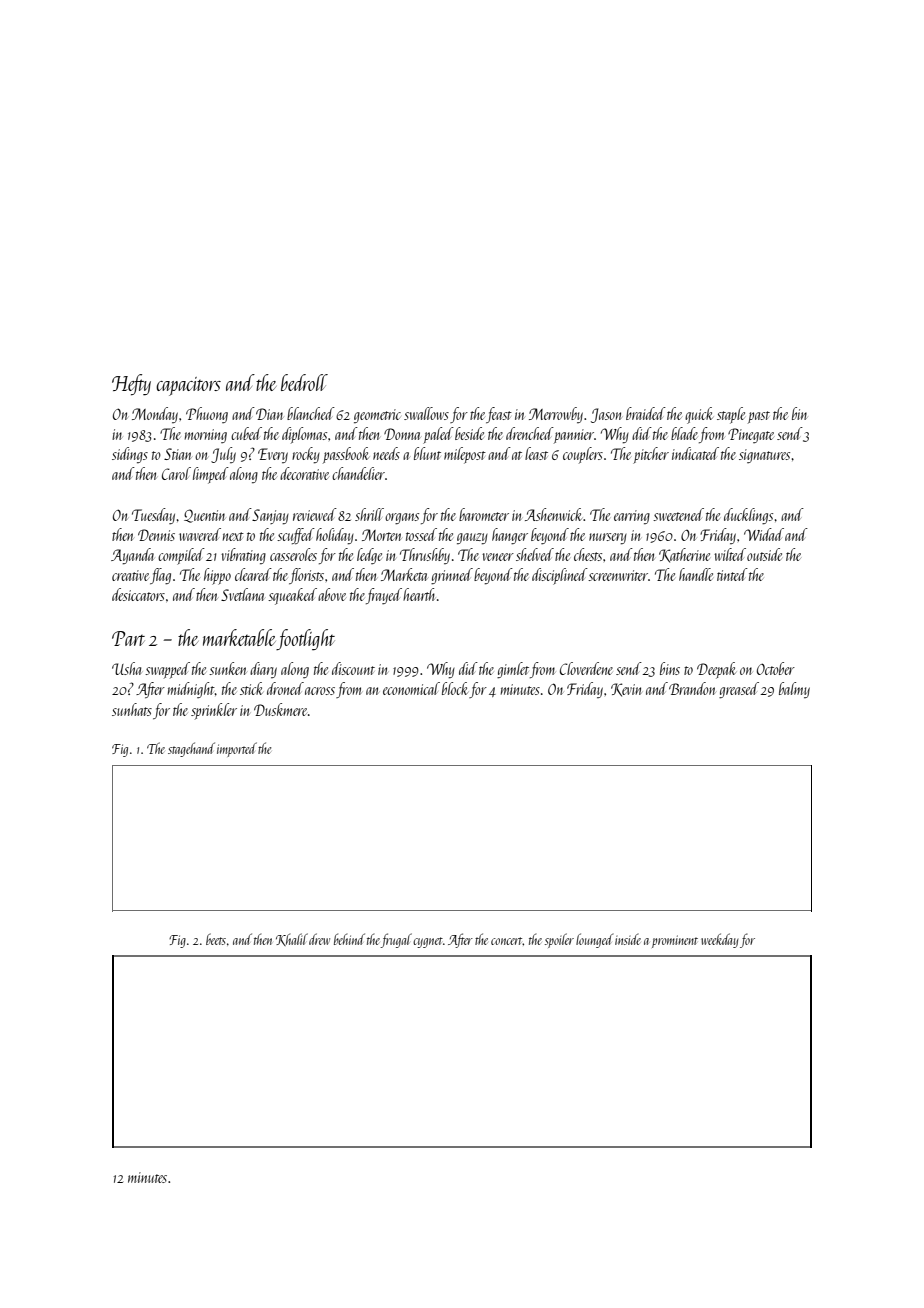 The width and height of the screenshot is (924, 1308). What do you see at coordinates (646, 413) in the screenshot?
I see `braided` at bounding box center [646, 413].
